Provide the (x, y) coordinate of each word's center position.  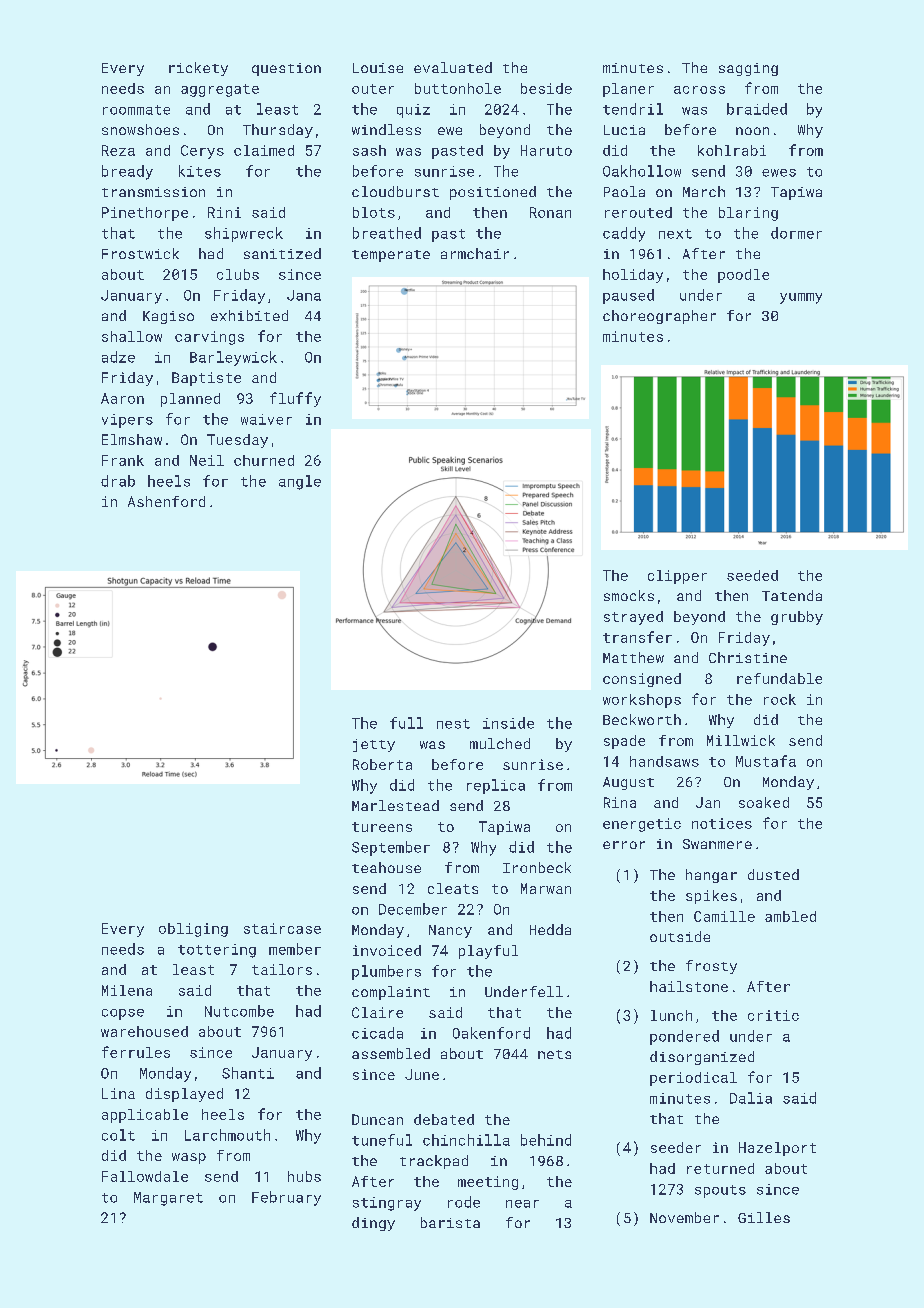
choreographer (659, 317)
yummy (801, 298)
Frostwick (140, 253)
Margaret (168, 1199)
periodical (693, 1079)
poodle (743, 276)
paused (628, 296)
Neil (207, 460)
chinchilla (466, 1140)
